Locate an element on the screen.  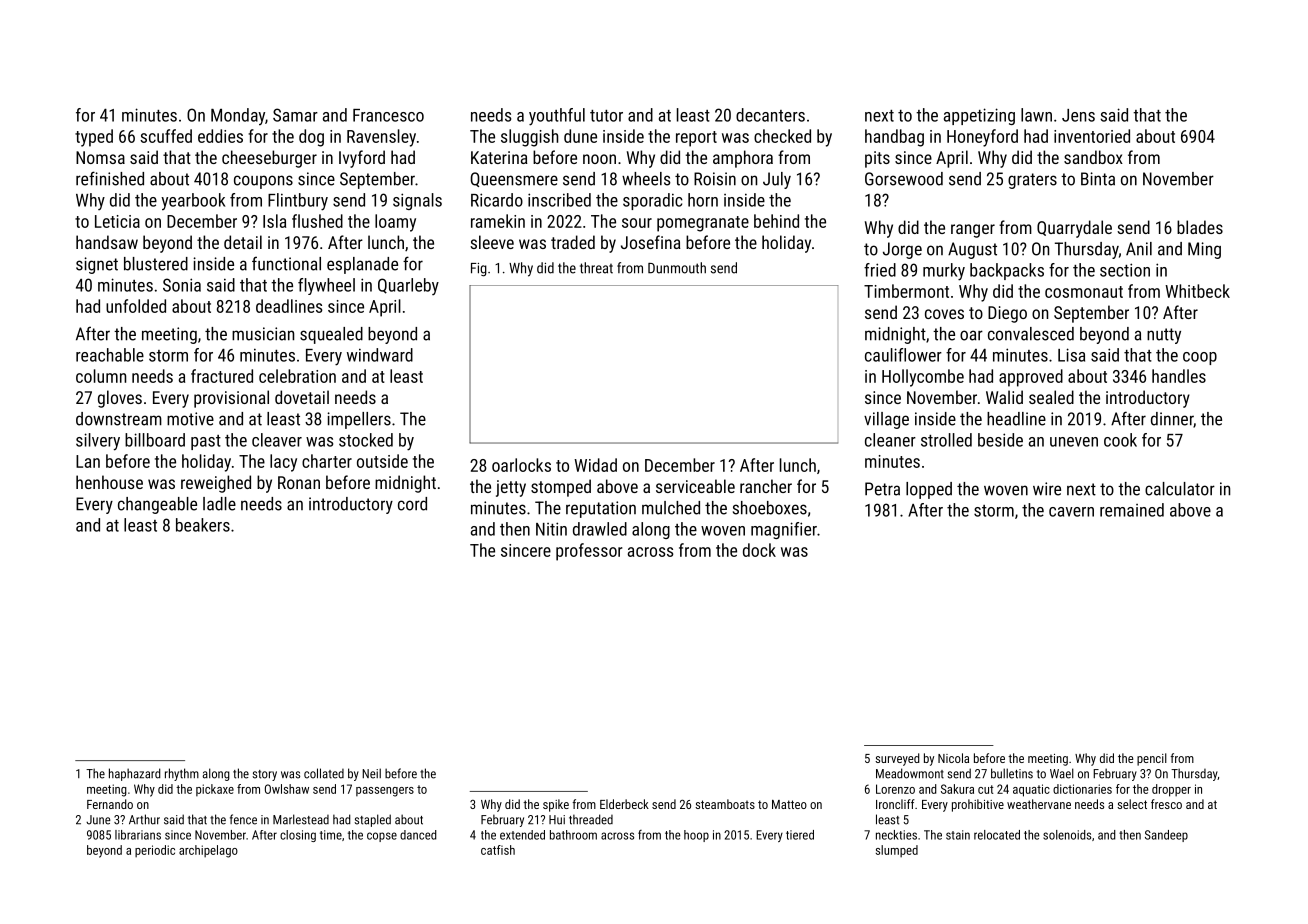
oarlocks is located at coordinates (521, 465).
